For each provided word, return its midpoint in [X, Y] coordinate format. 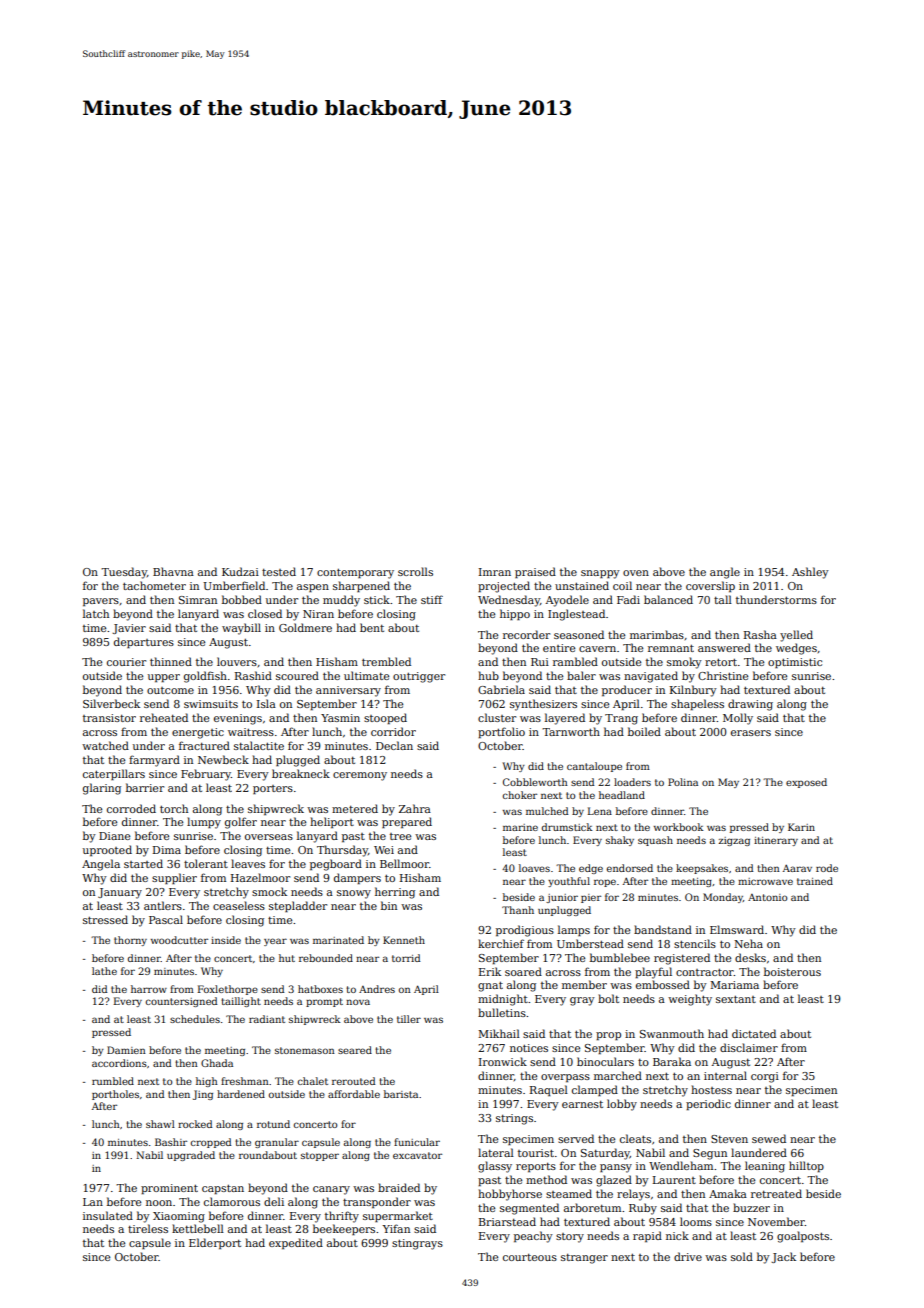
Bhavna [173, 571]
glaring [102, 789]
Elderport [215, 1243]
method [546, 1179]
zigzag [734, 841]
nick [677, 1235]
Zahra [415, 808]
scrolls [415, 571]
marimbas [657, 634]
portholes [115, 1095]
